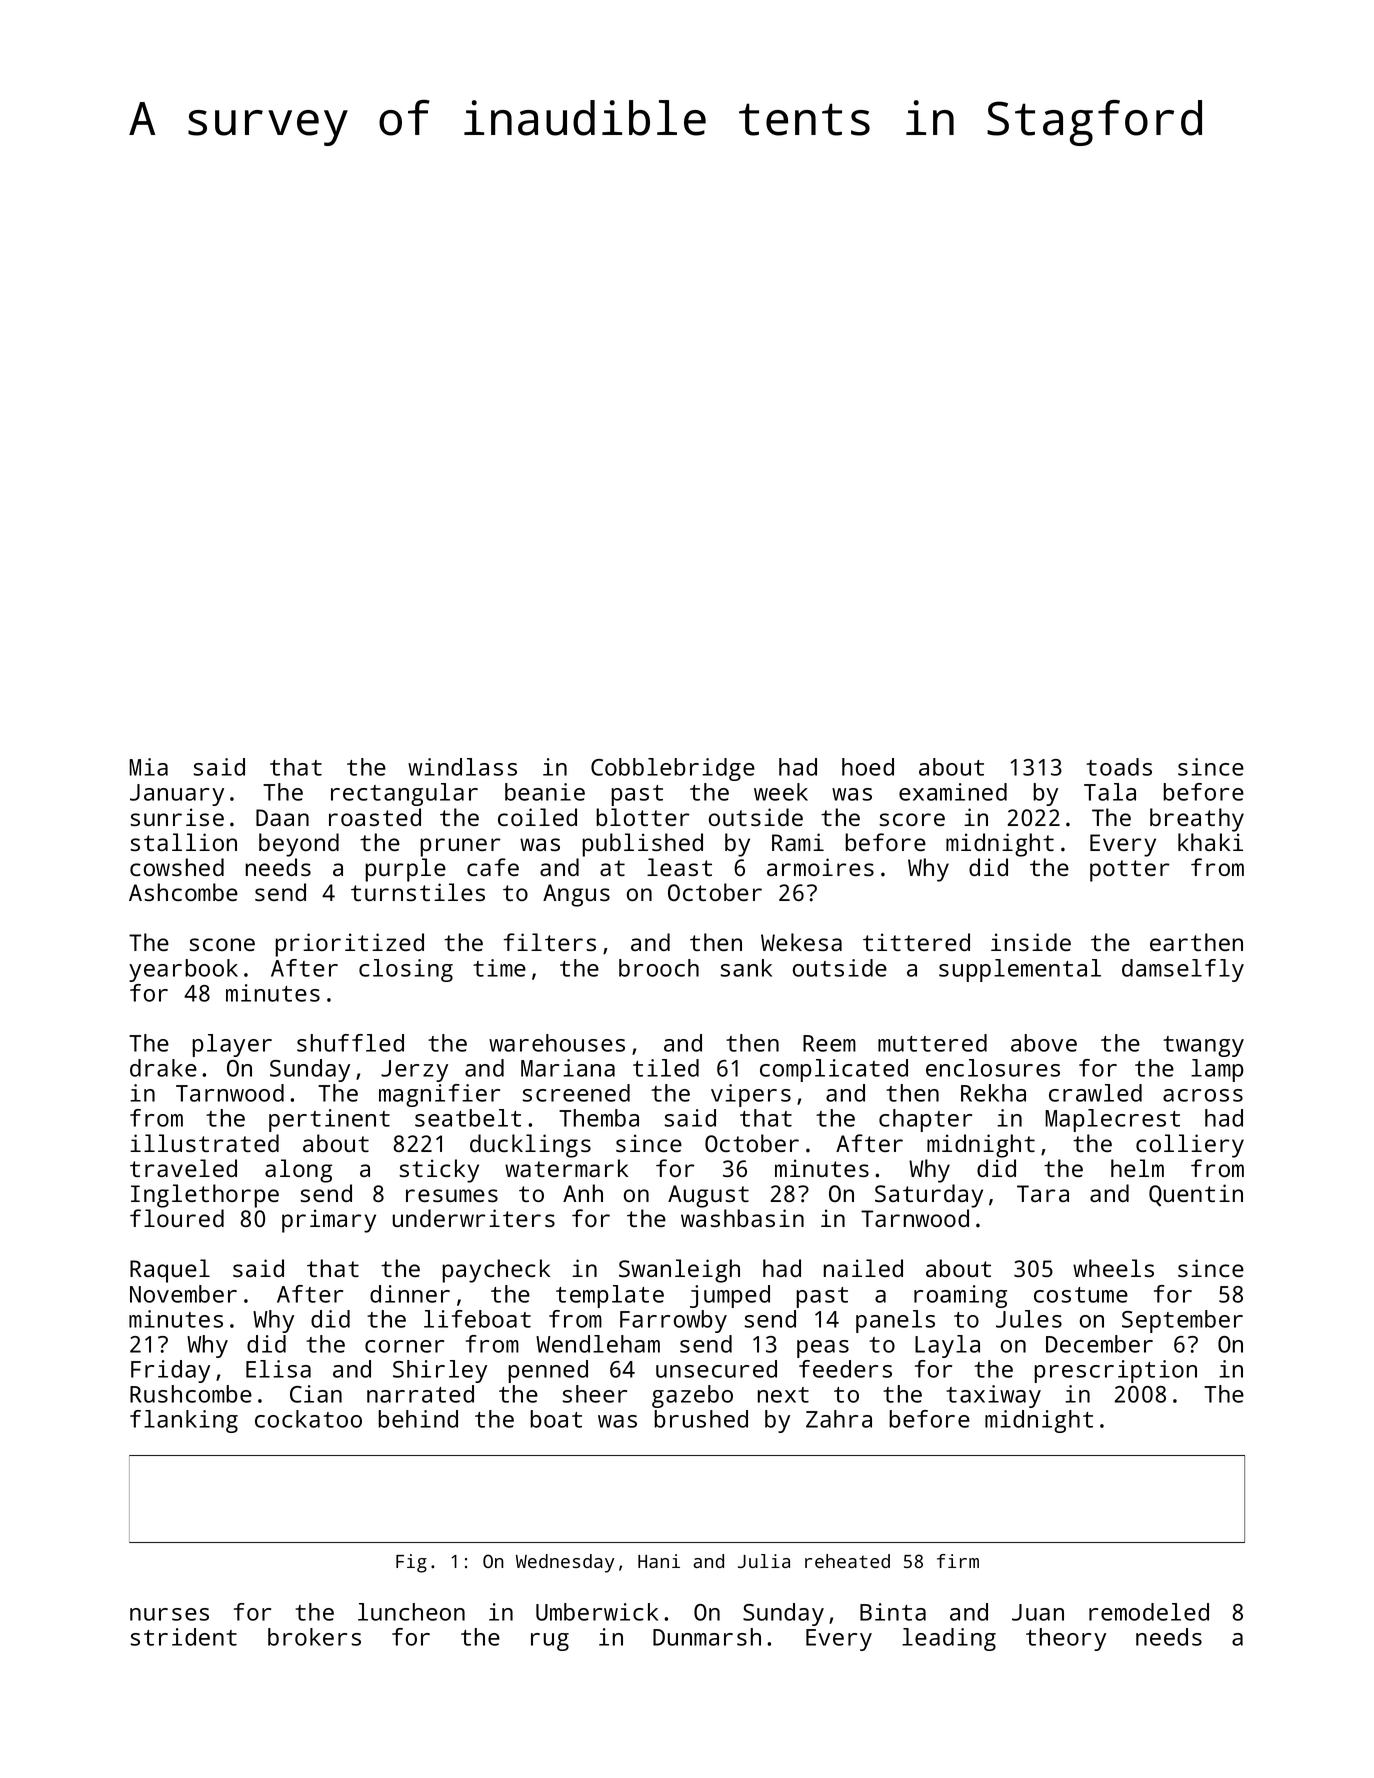  I want to click on November, so click(183, 1294).
